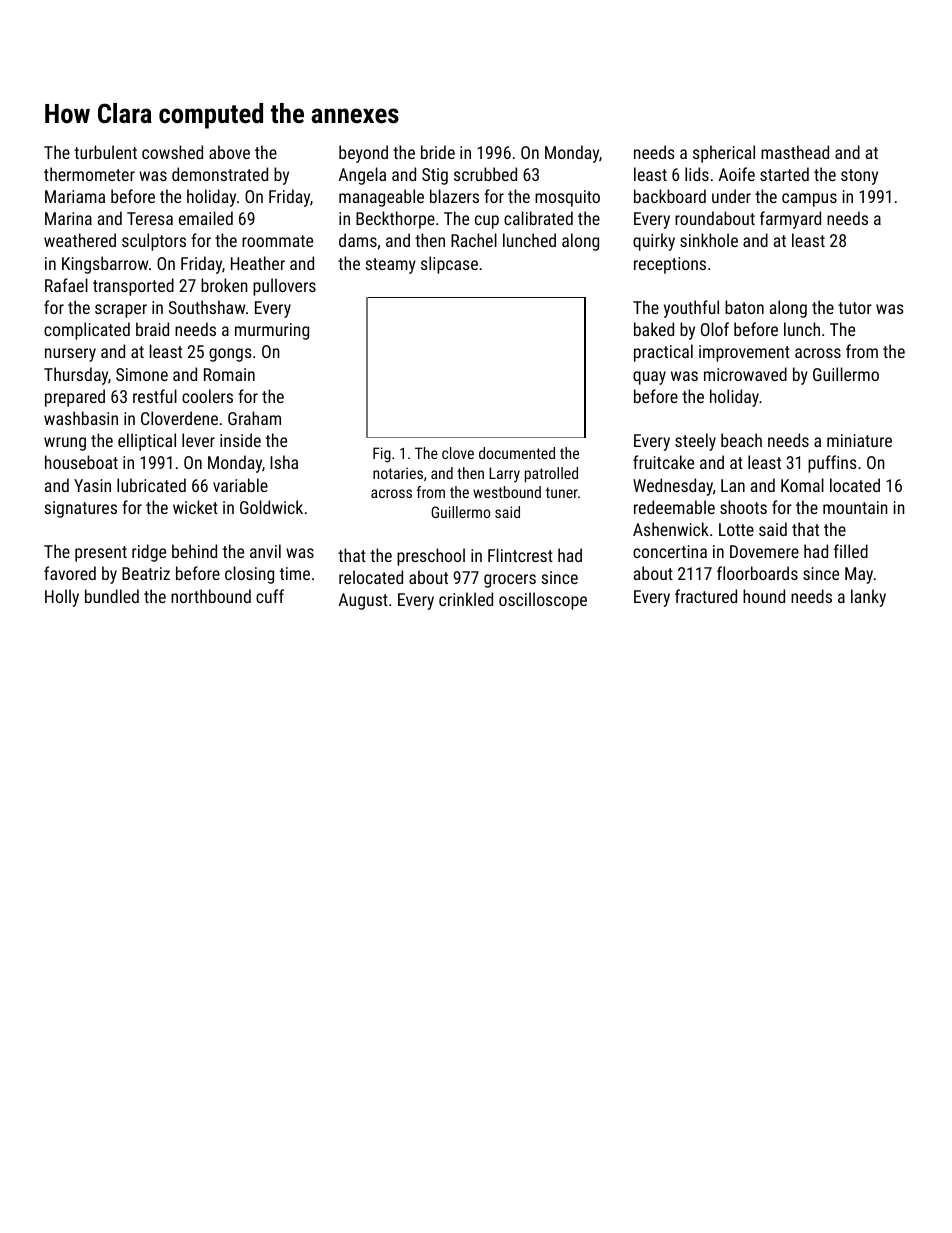 The image size is (952, 1233). What do you see at coordinates (87, 331) in the document?
I see `complicated` at bounding box center [87, 331].
